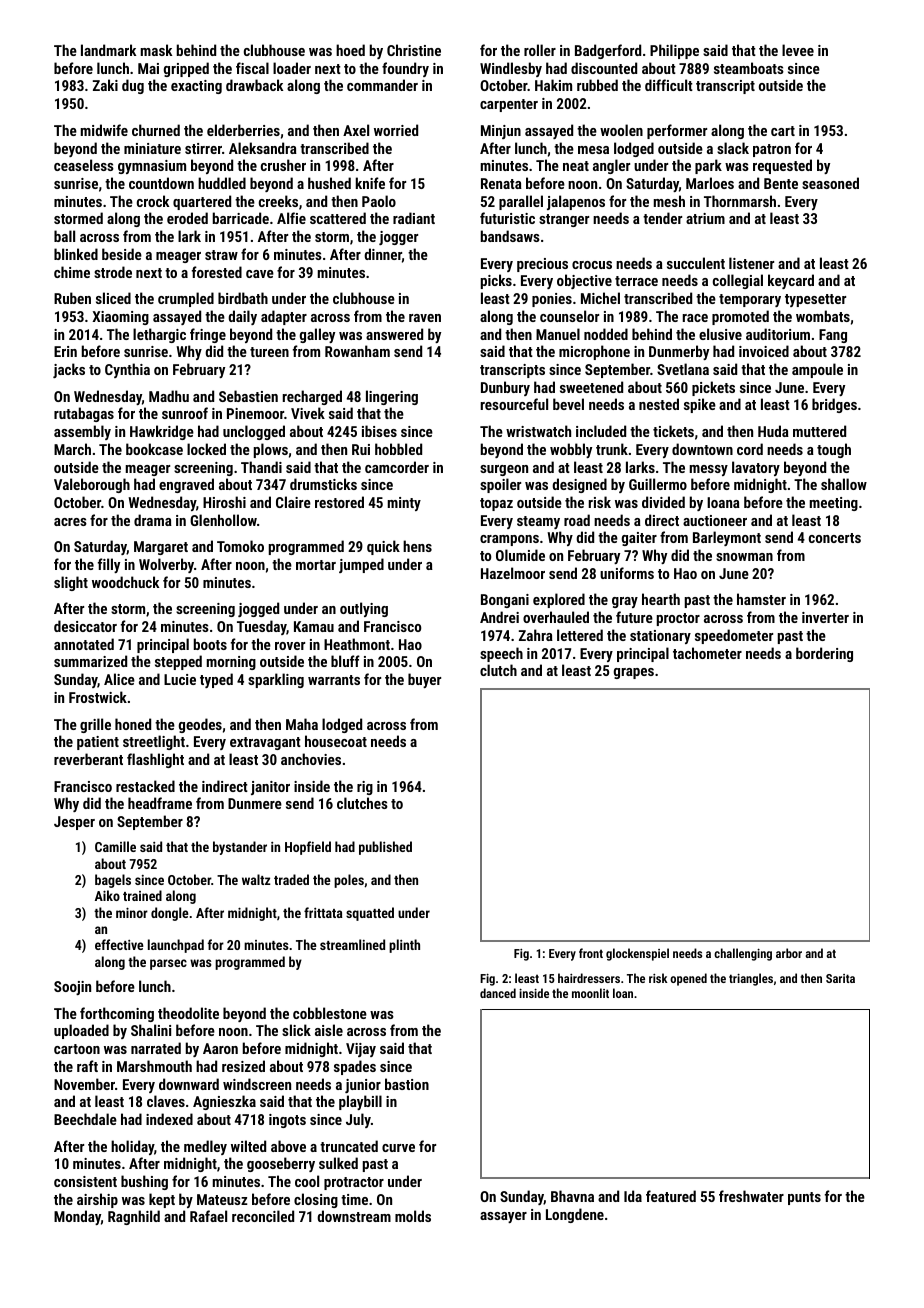 The width and height of the page is (924, 1308). I want to click on landmark, so click(108, 50).
